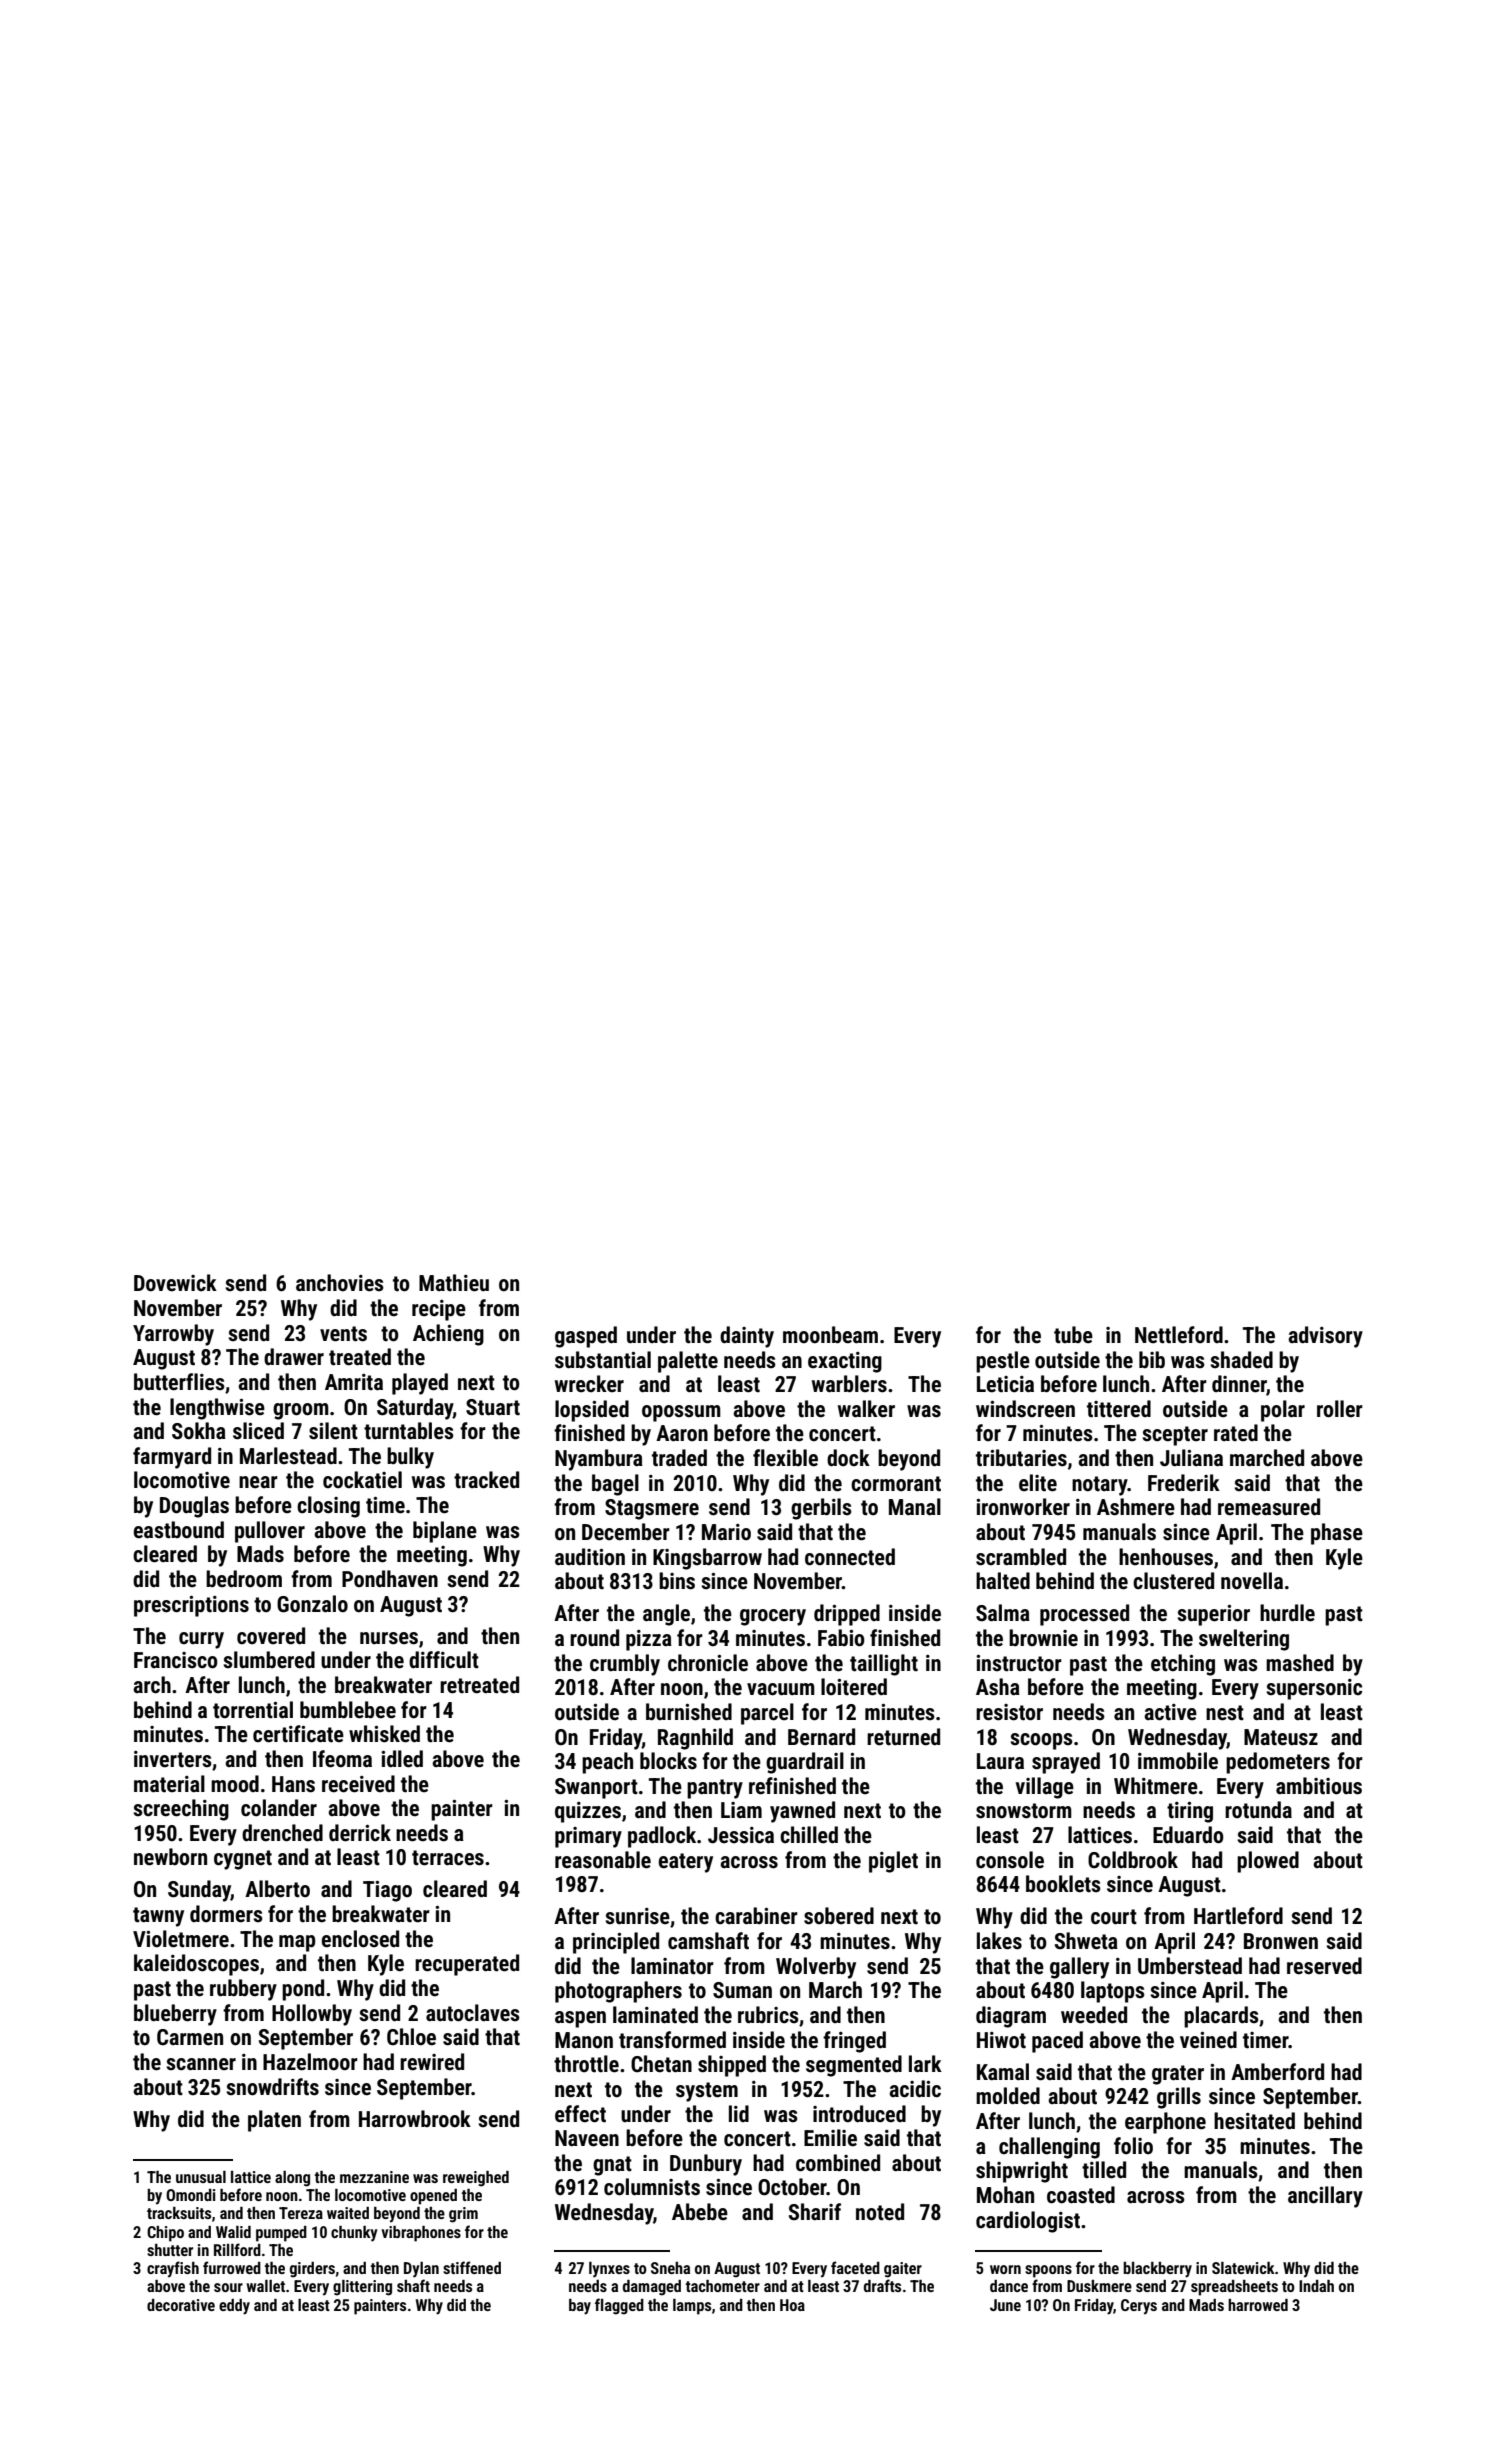 This screenshot has height=2464, width=1496. I want to click on active, so click(1170, 1712).
